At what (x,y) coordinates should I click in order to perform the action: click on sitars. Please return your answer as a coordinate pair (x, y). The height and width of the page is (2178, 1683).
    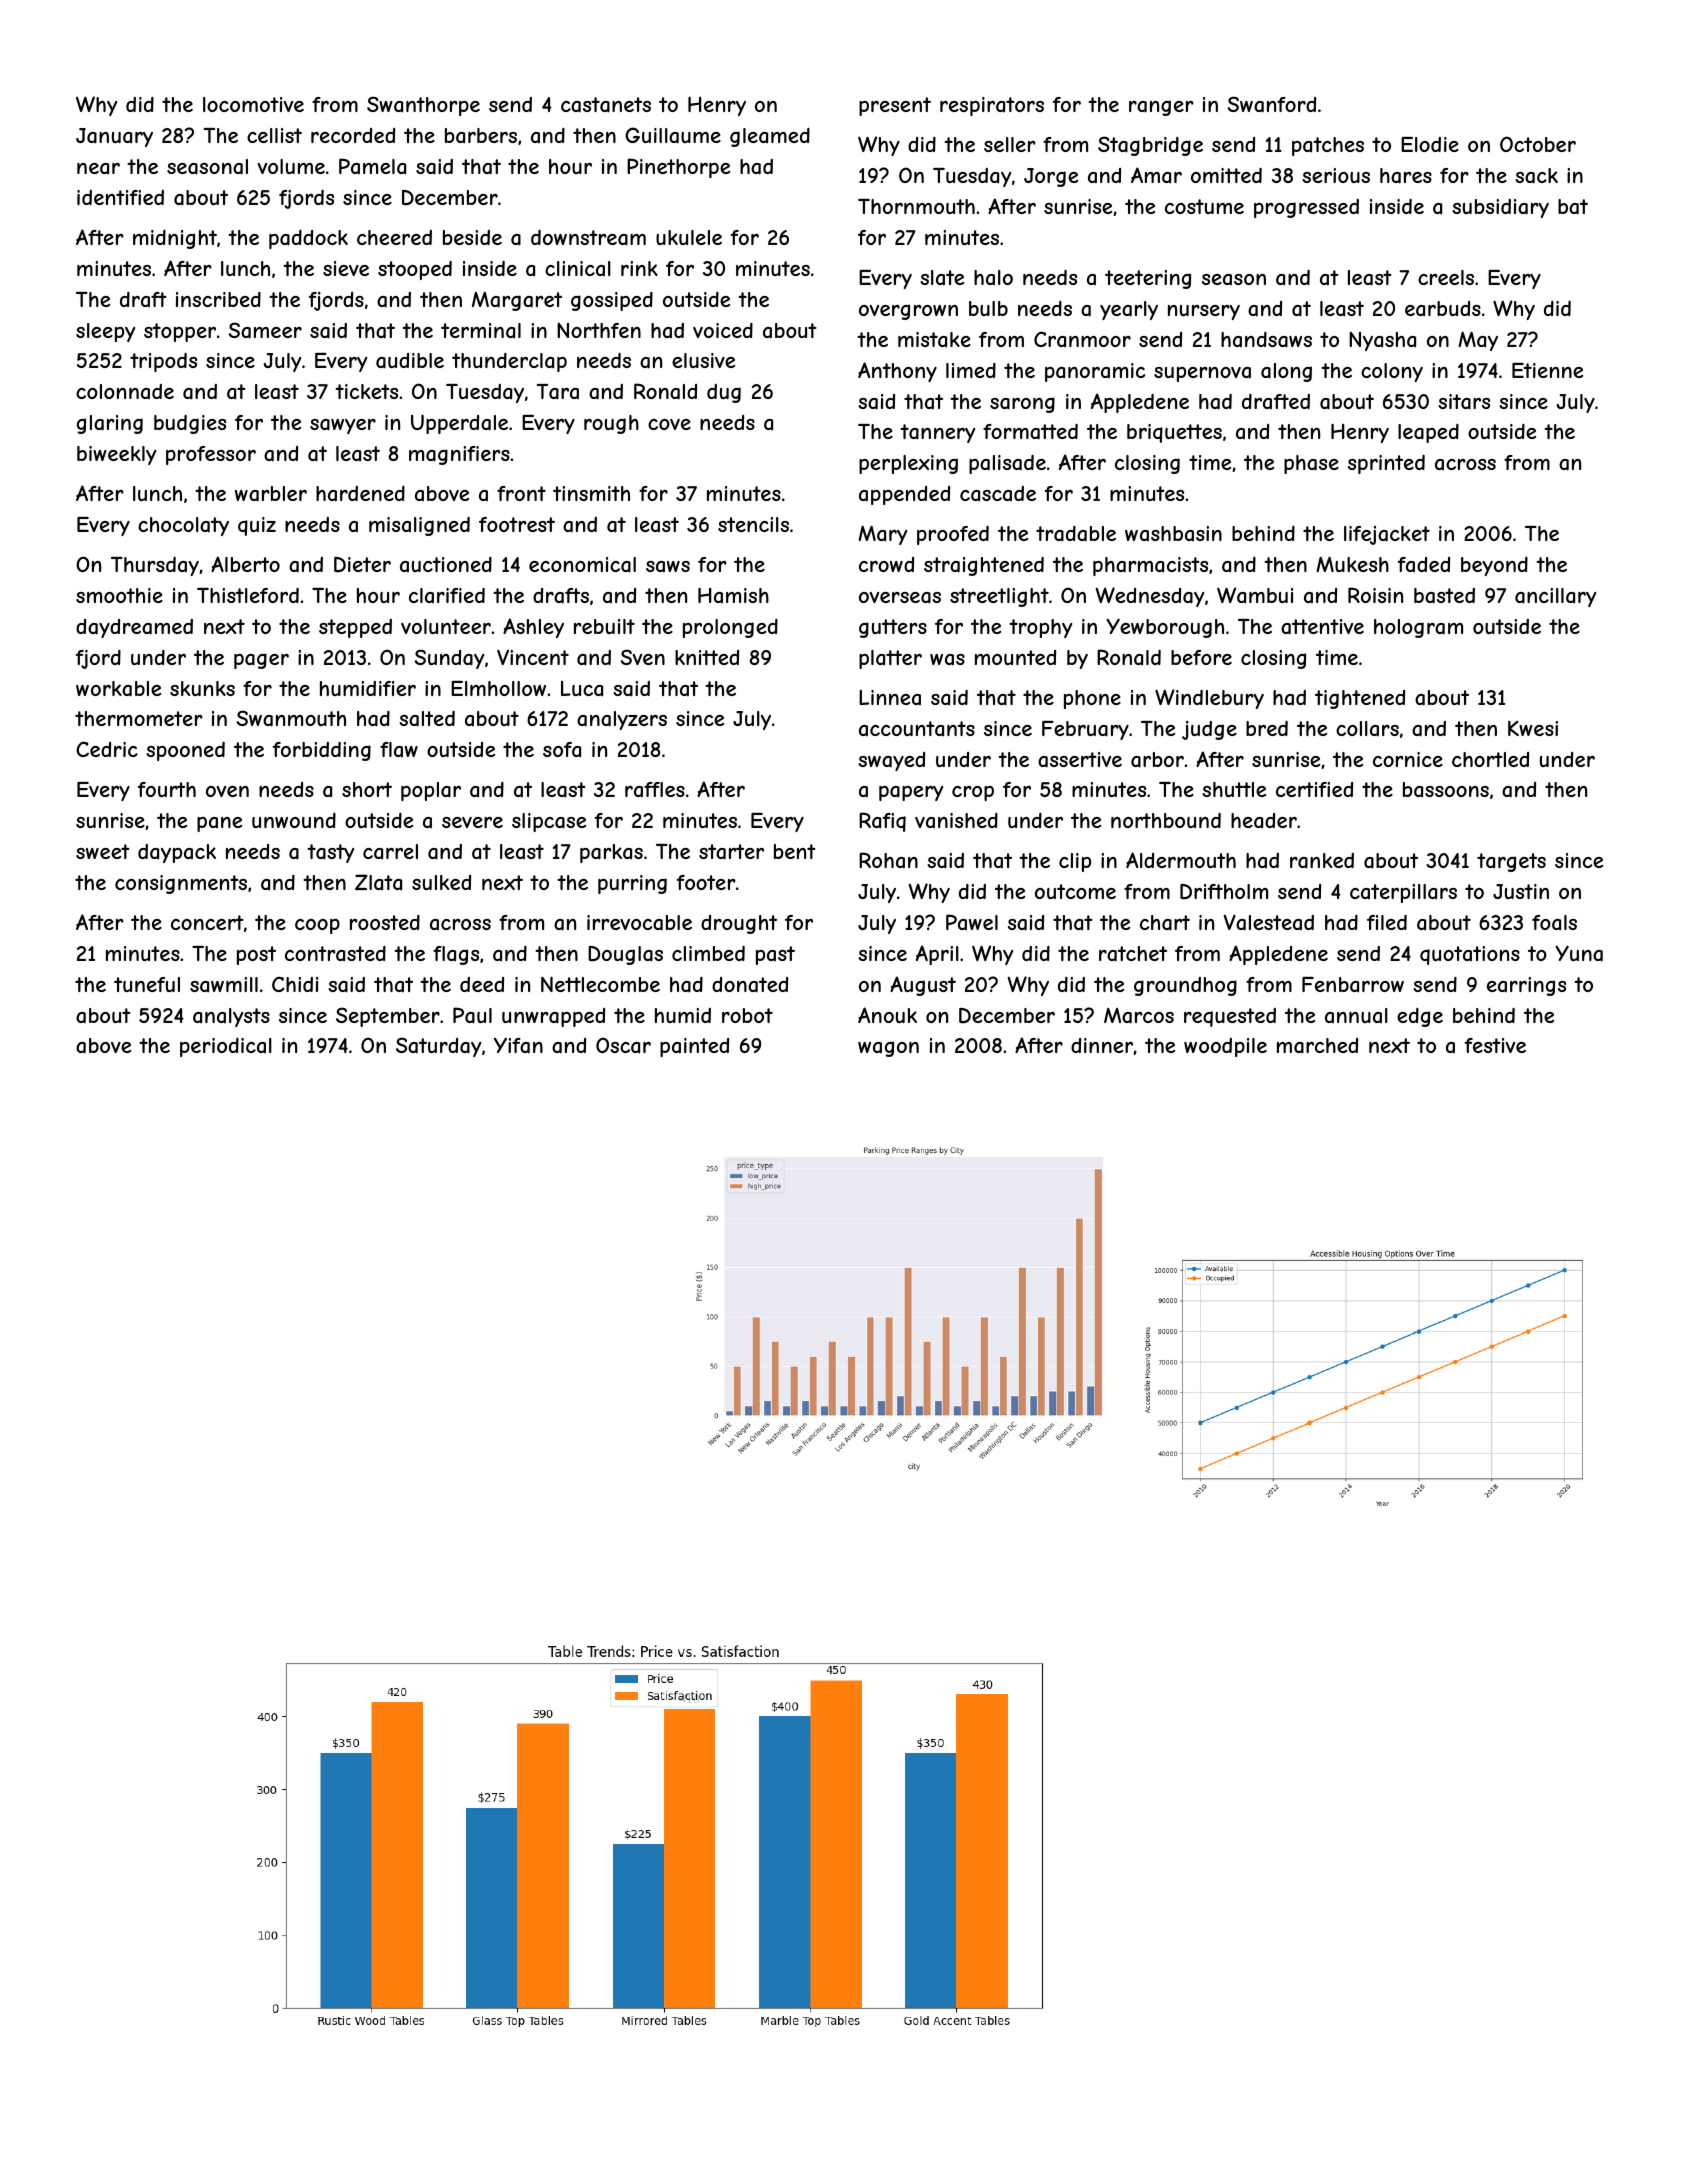
    Looking at the image, I should click on (1464, 402).
